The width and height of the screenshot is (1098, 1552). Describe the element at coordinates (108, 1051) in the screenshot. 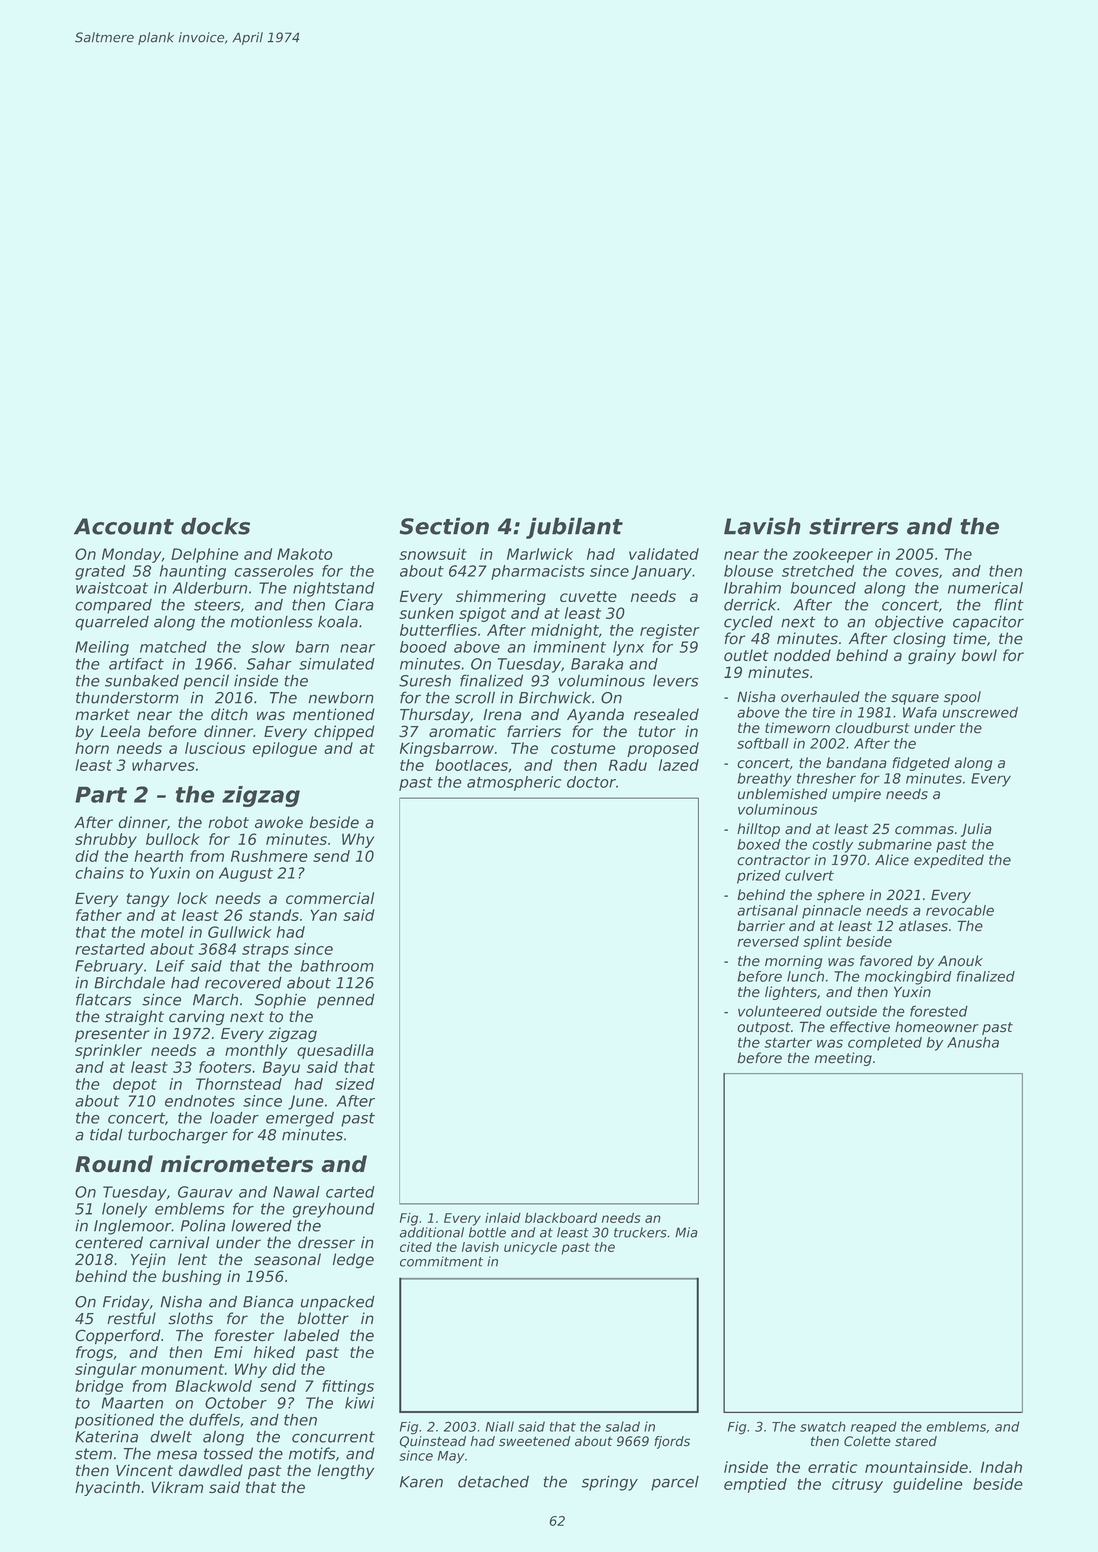

I see `sprinkler` at that location.
